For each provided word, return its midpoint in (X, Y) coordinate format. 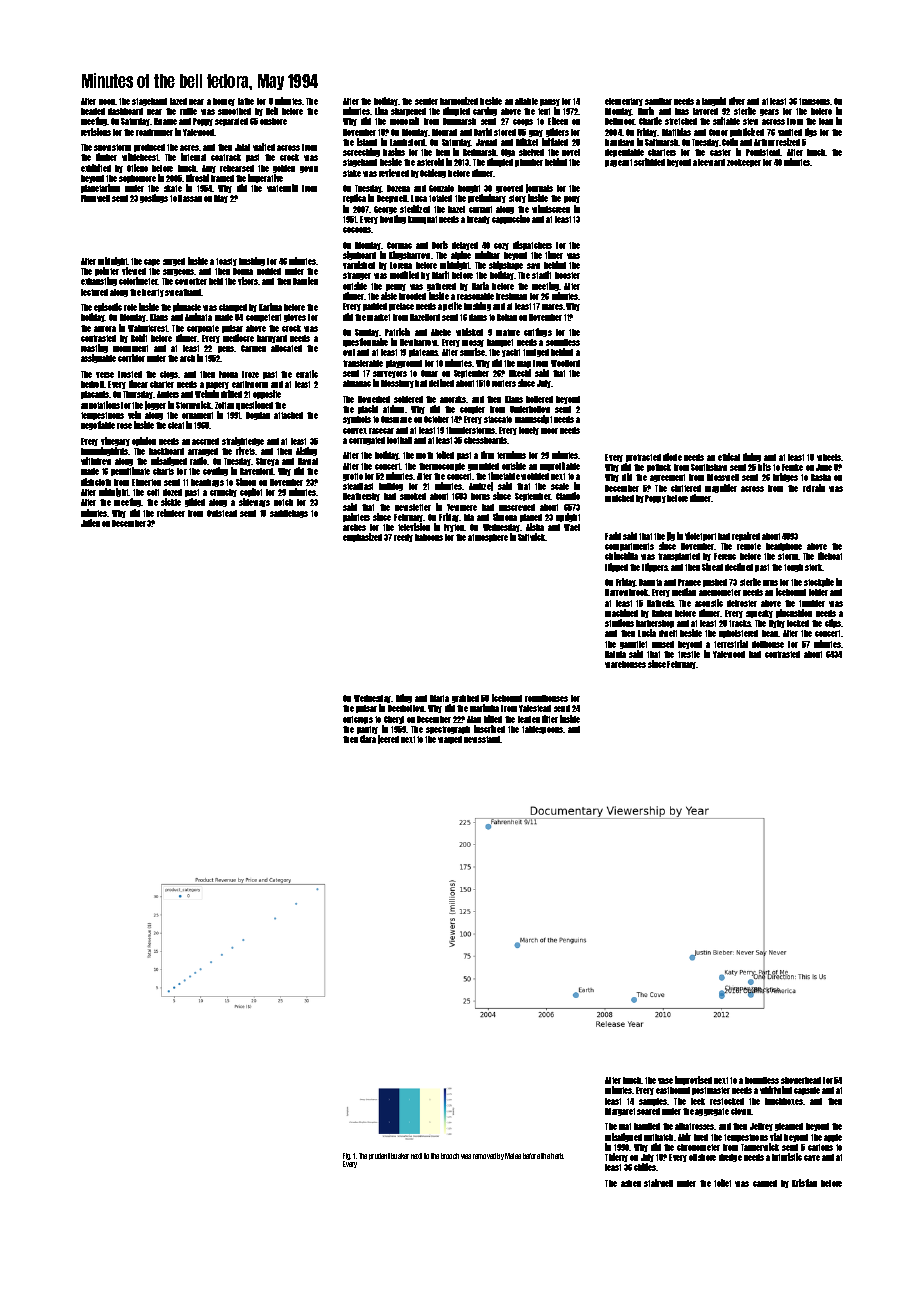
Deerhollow (406, 708)
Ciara (368, 739)
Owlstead (222, 513)
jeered (388, 739)
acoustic (709, 603)
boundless (762, 1080)
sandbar (658, 101)
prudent (379, 1156)
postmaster (711, 1091)
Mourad (444, 132)
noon (107, 102)
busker (400, 1156)
